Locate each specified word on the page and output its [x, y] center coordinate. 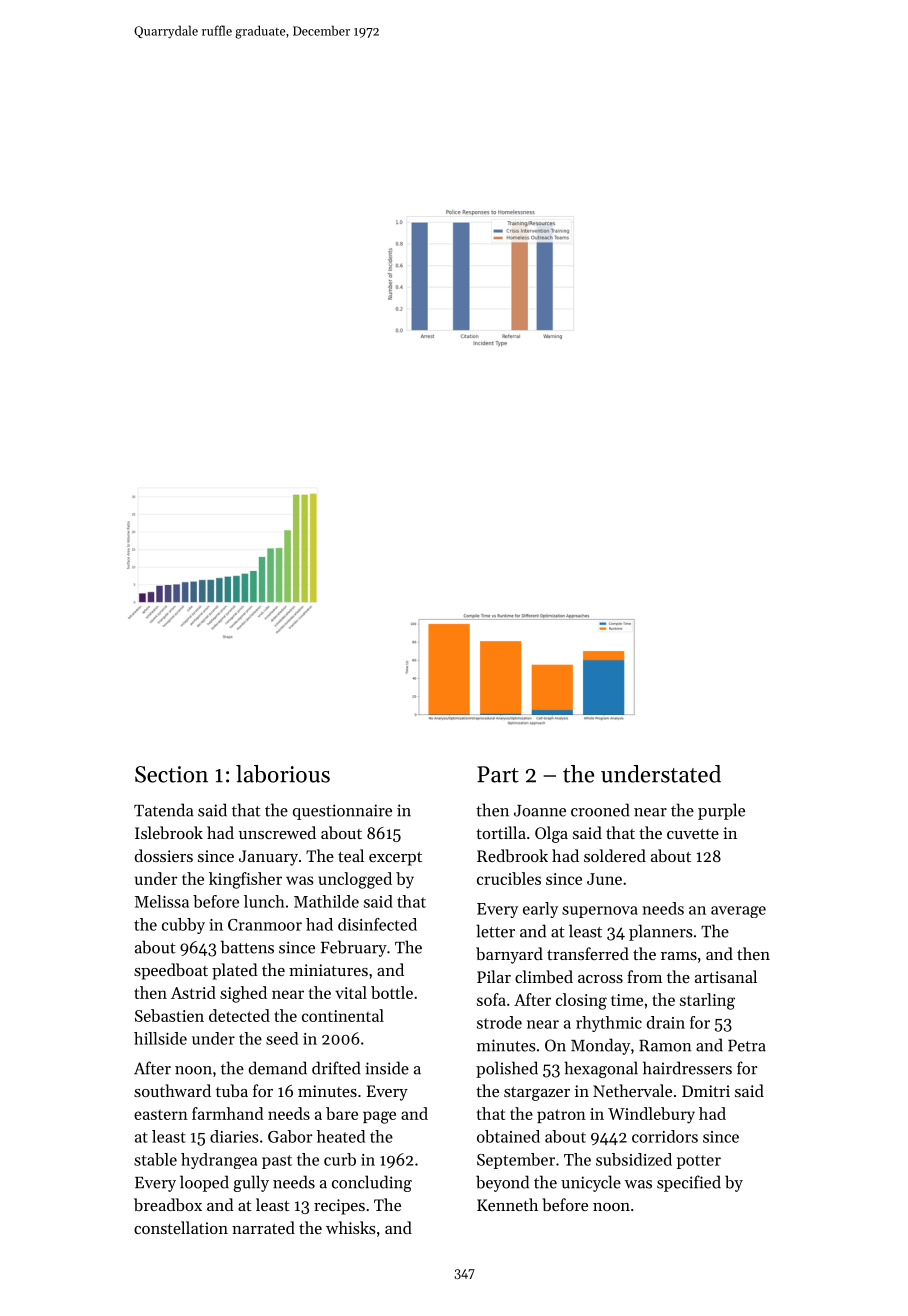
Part [498, 774]
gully [251, 1183]
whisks [351, 1227]
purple [721, 811]
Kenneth [507, 1204]
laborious [283, 774]
